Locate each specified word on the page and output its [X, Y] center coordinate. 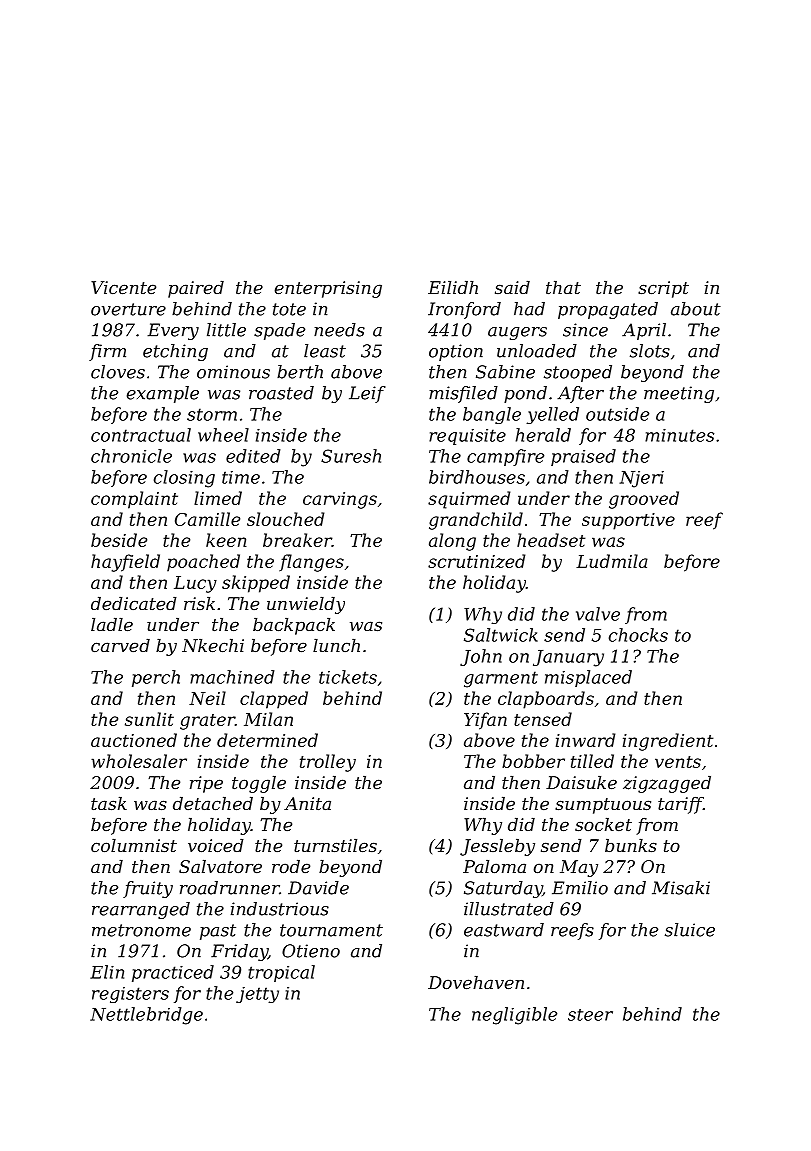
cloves [118, 372]
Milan [268, 719]
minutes [679, 435]
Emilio [580, 888]
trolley [328, 763]
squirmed [469, 500]
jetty [257, 995]
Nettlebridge [146, 1016]
